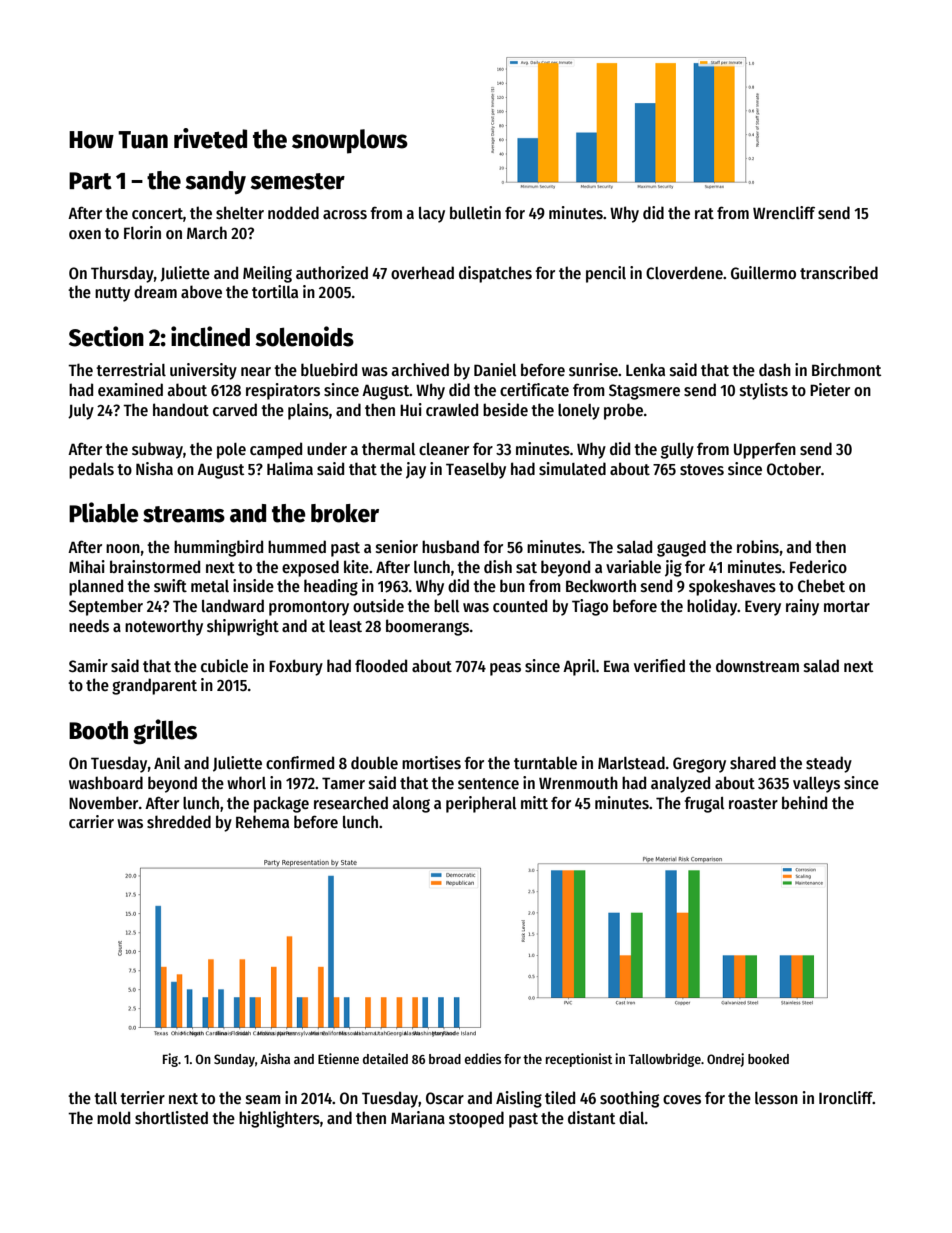 This page has width=952, height=1233. What do you see at coordinates (418, 1117) in the page?
I see `Mariana` at bounding box center [418, 1117].
